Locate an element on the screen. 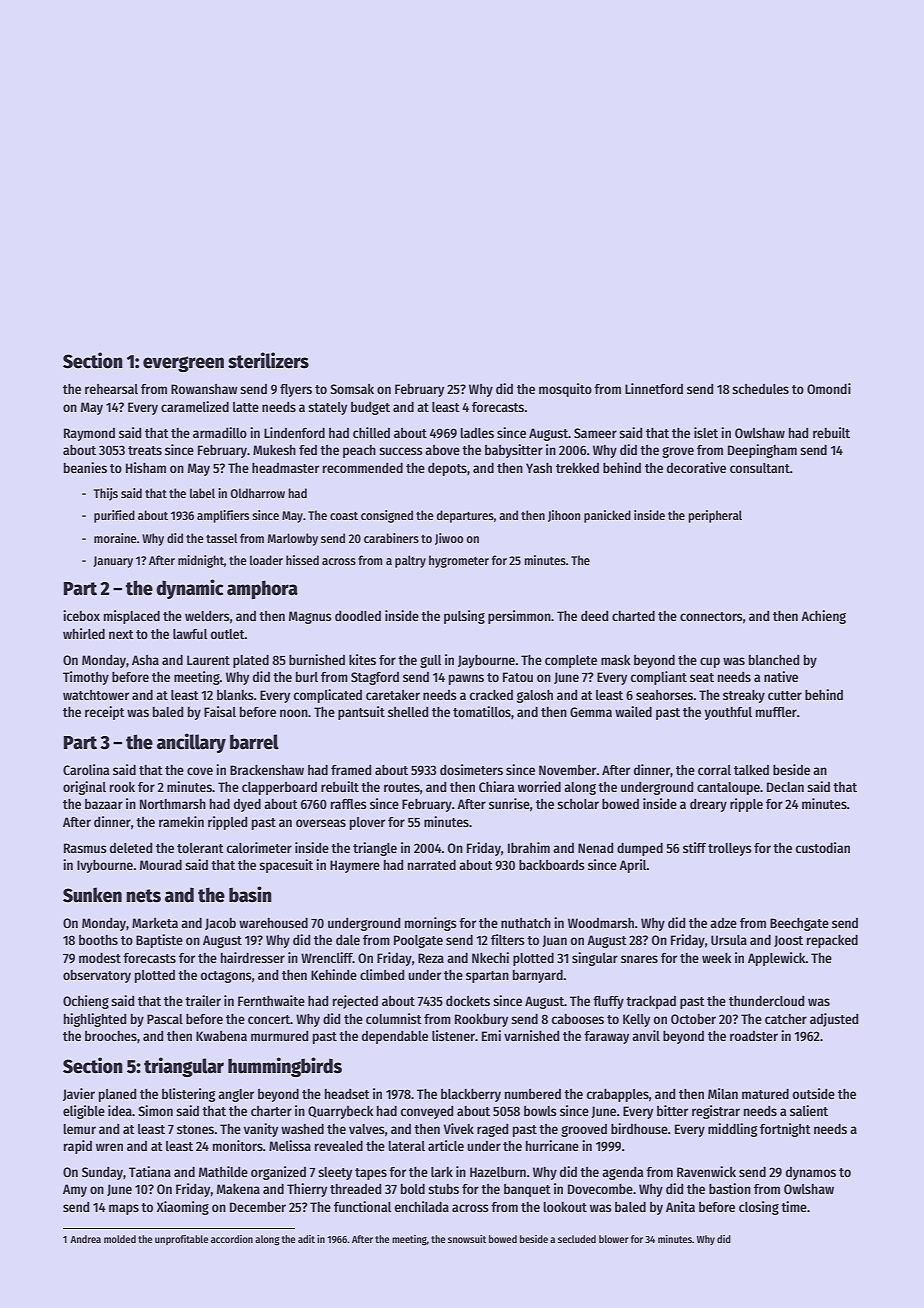 This screenshot has height=1308, width=924. raged is located at coordinates (492, 1130).
